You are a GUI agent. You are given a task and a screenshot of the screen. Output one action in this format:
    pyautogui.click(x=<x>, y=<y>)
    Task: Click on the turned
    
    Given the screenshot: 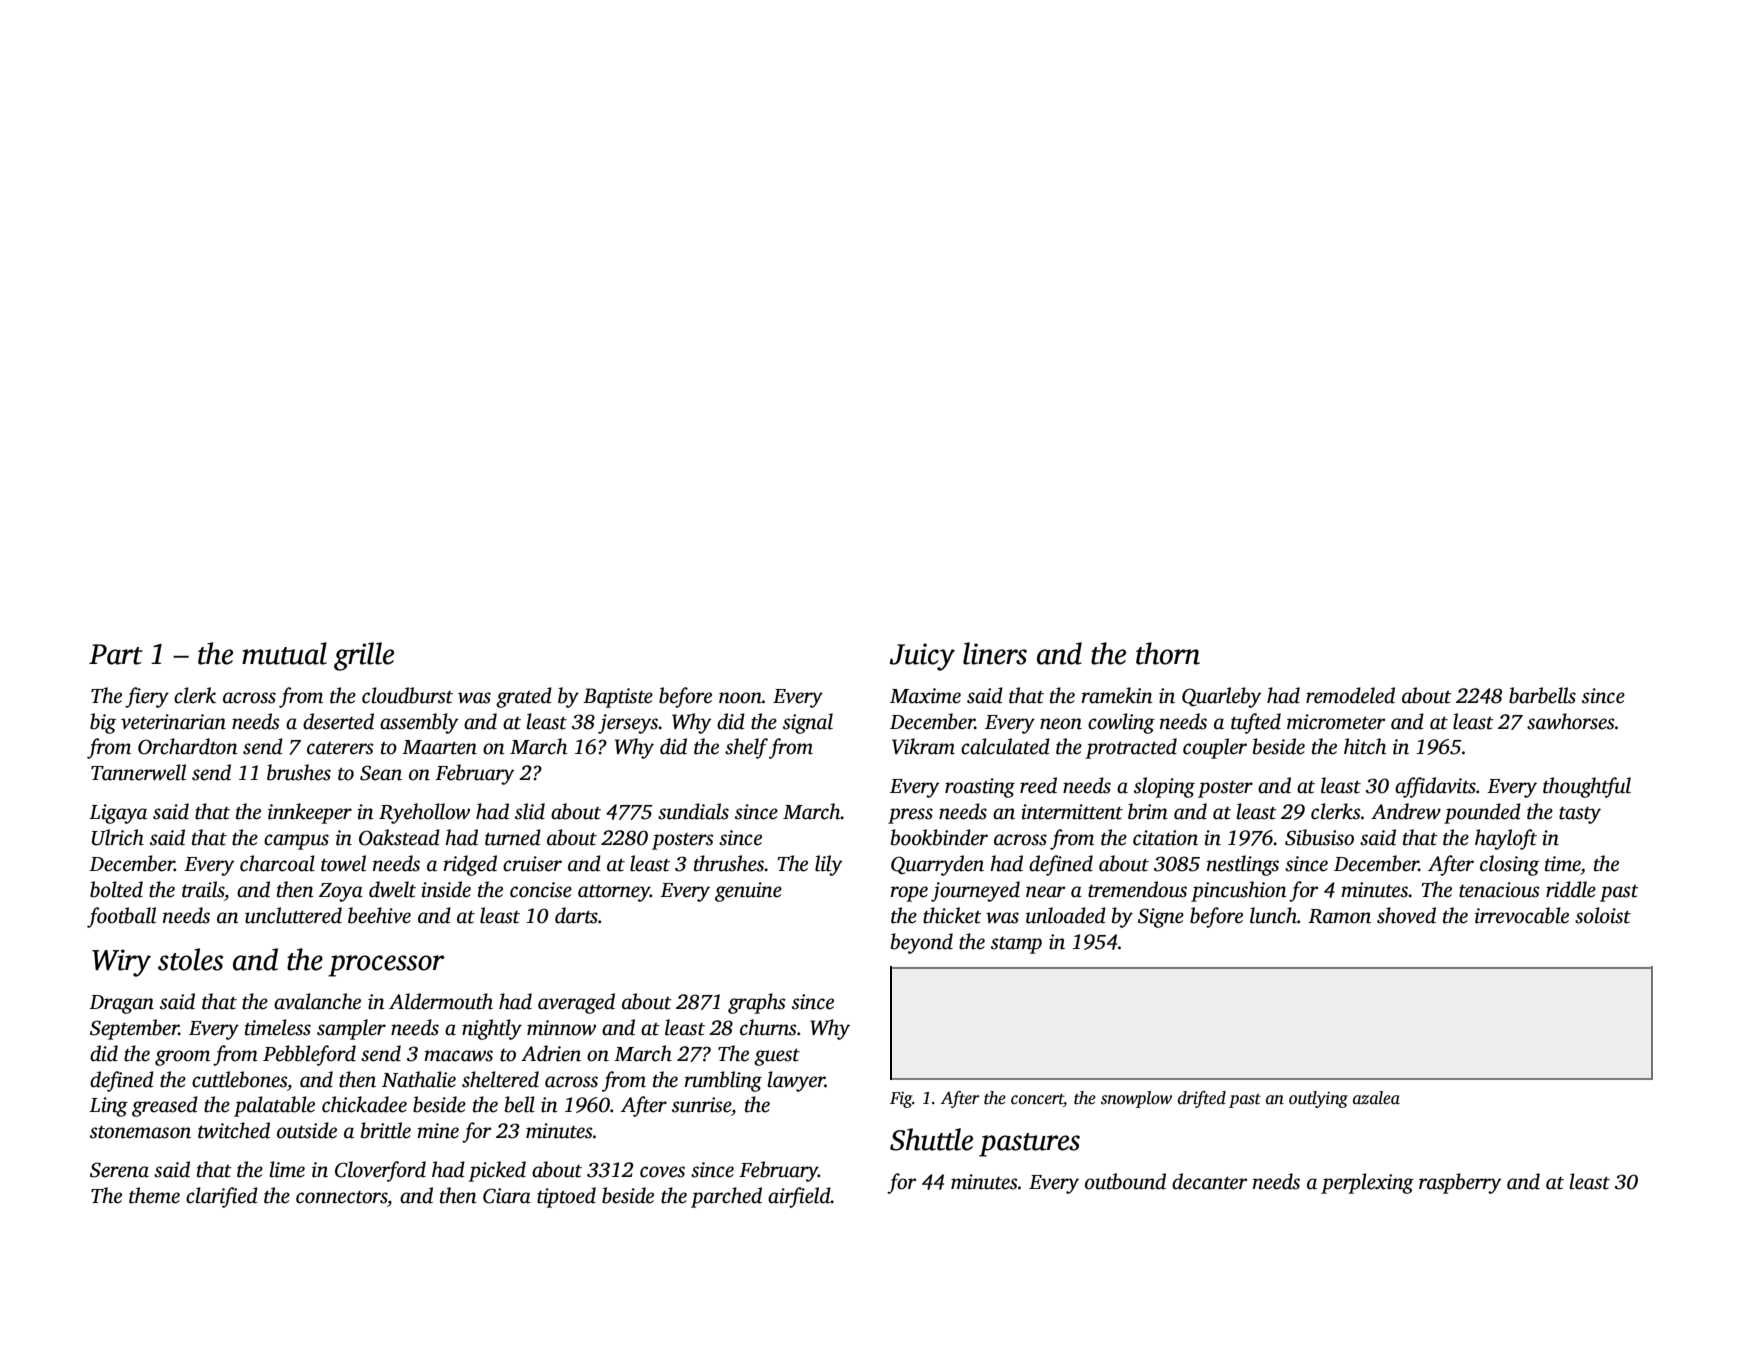 What is the action you would take?
    pyautogui.click(x=513, y=837)
